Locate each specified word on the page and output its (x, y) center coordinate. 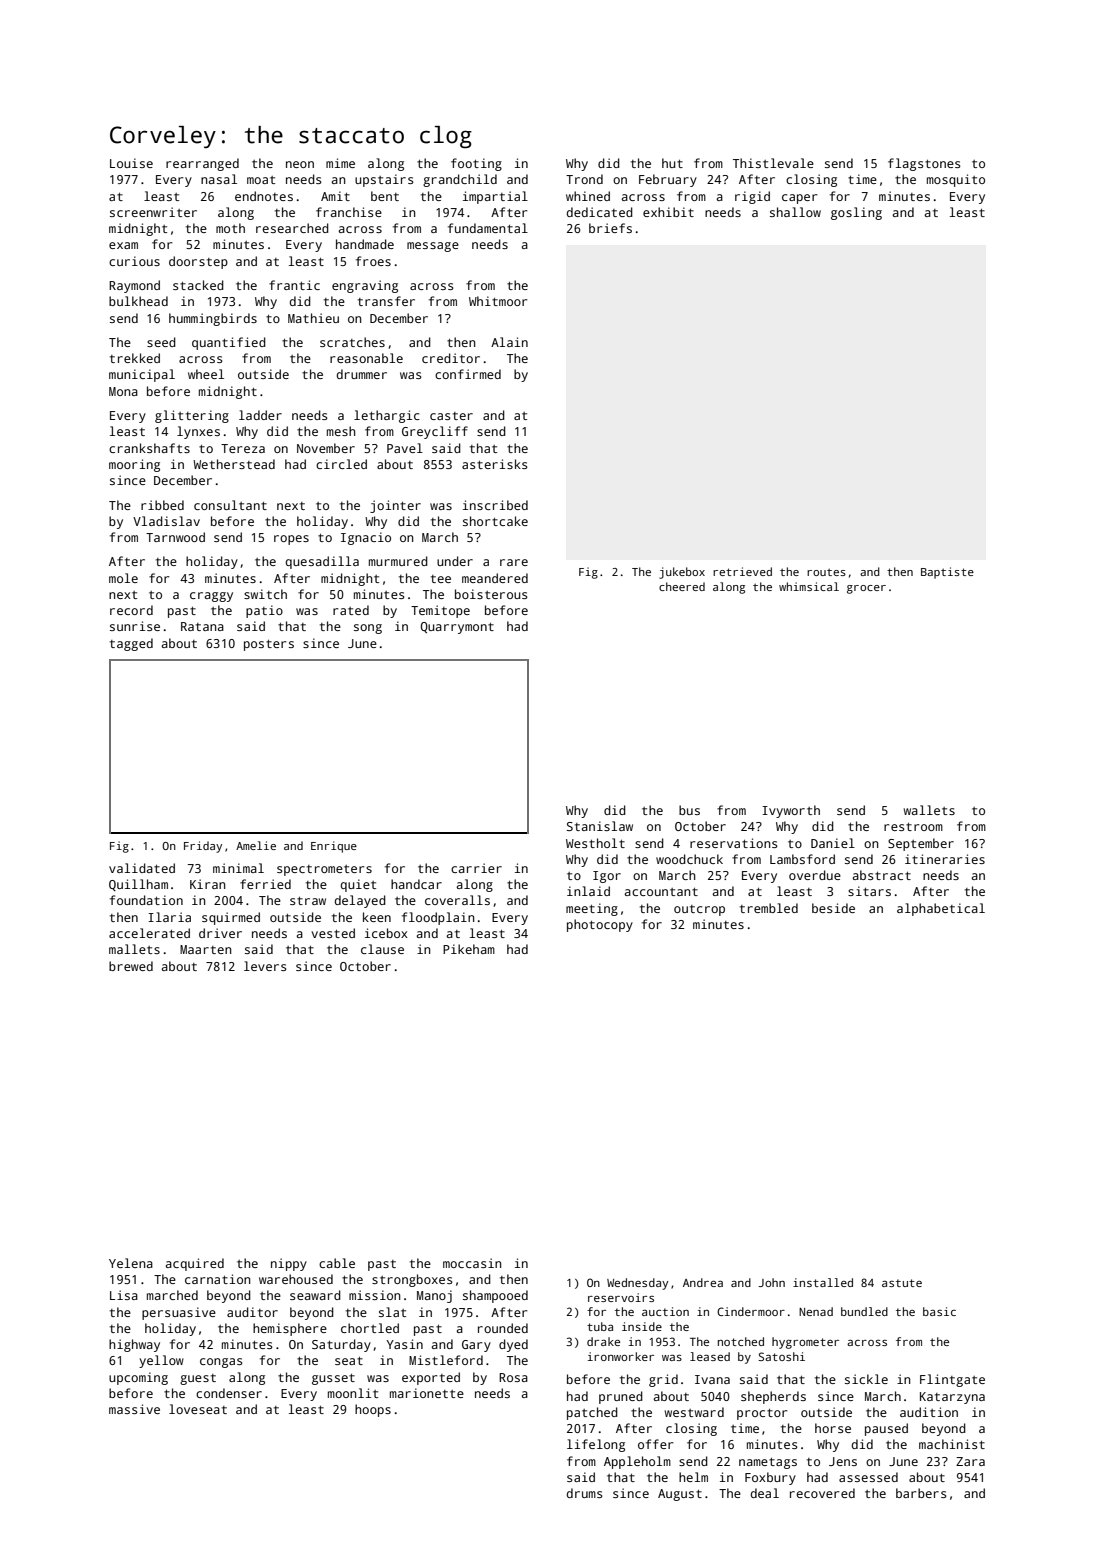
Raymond (134, 286)
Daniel (833, 843)
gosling (856, 213)
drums (584, 1493)
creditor (451, 358)
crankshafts (149, 448)
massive (134, 1409)
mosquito (956, 180)
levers (265, 966)
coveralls (457, 900)
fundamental (488, 228)
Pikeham (469, 949)
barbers (921, 1493)
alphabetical (941, 909)
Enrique (334, 847)
